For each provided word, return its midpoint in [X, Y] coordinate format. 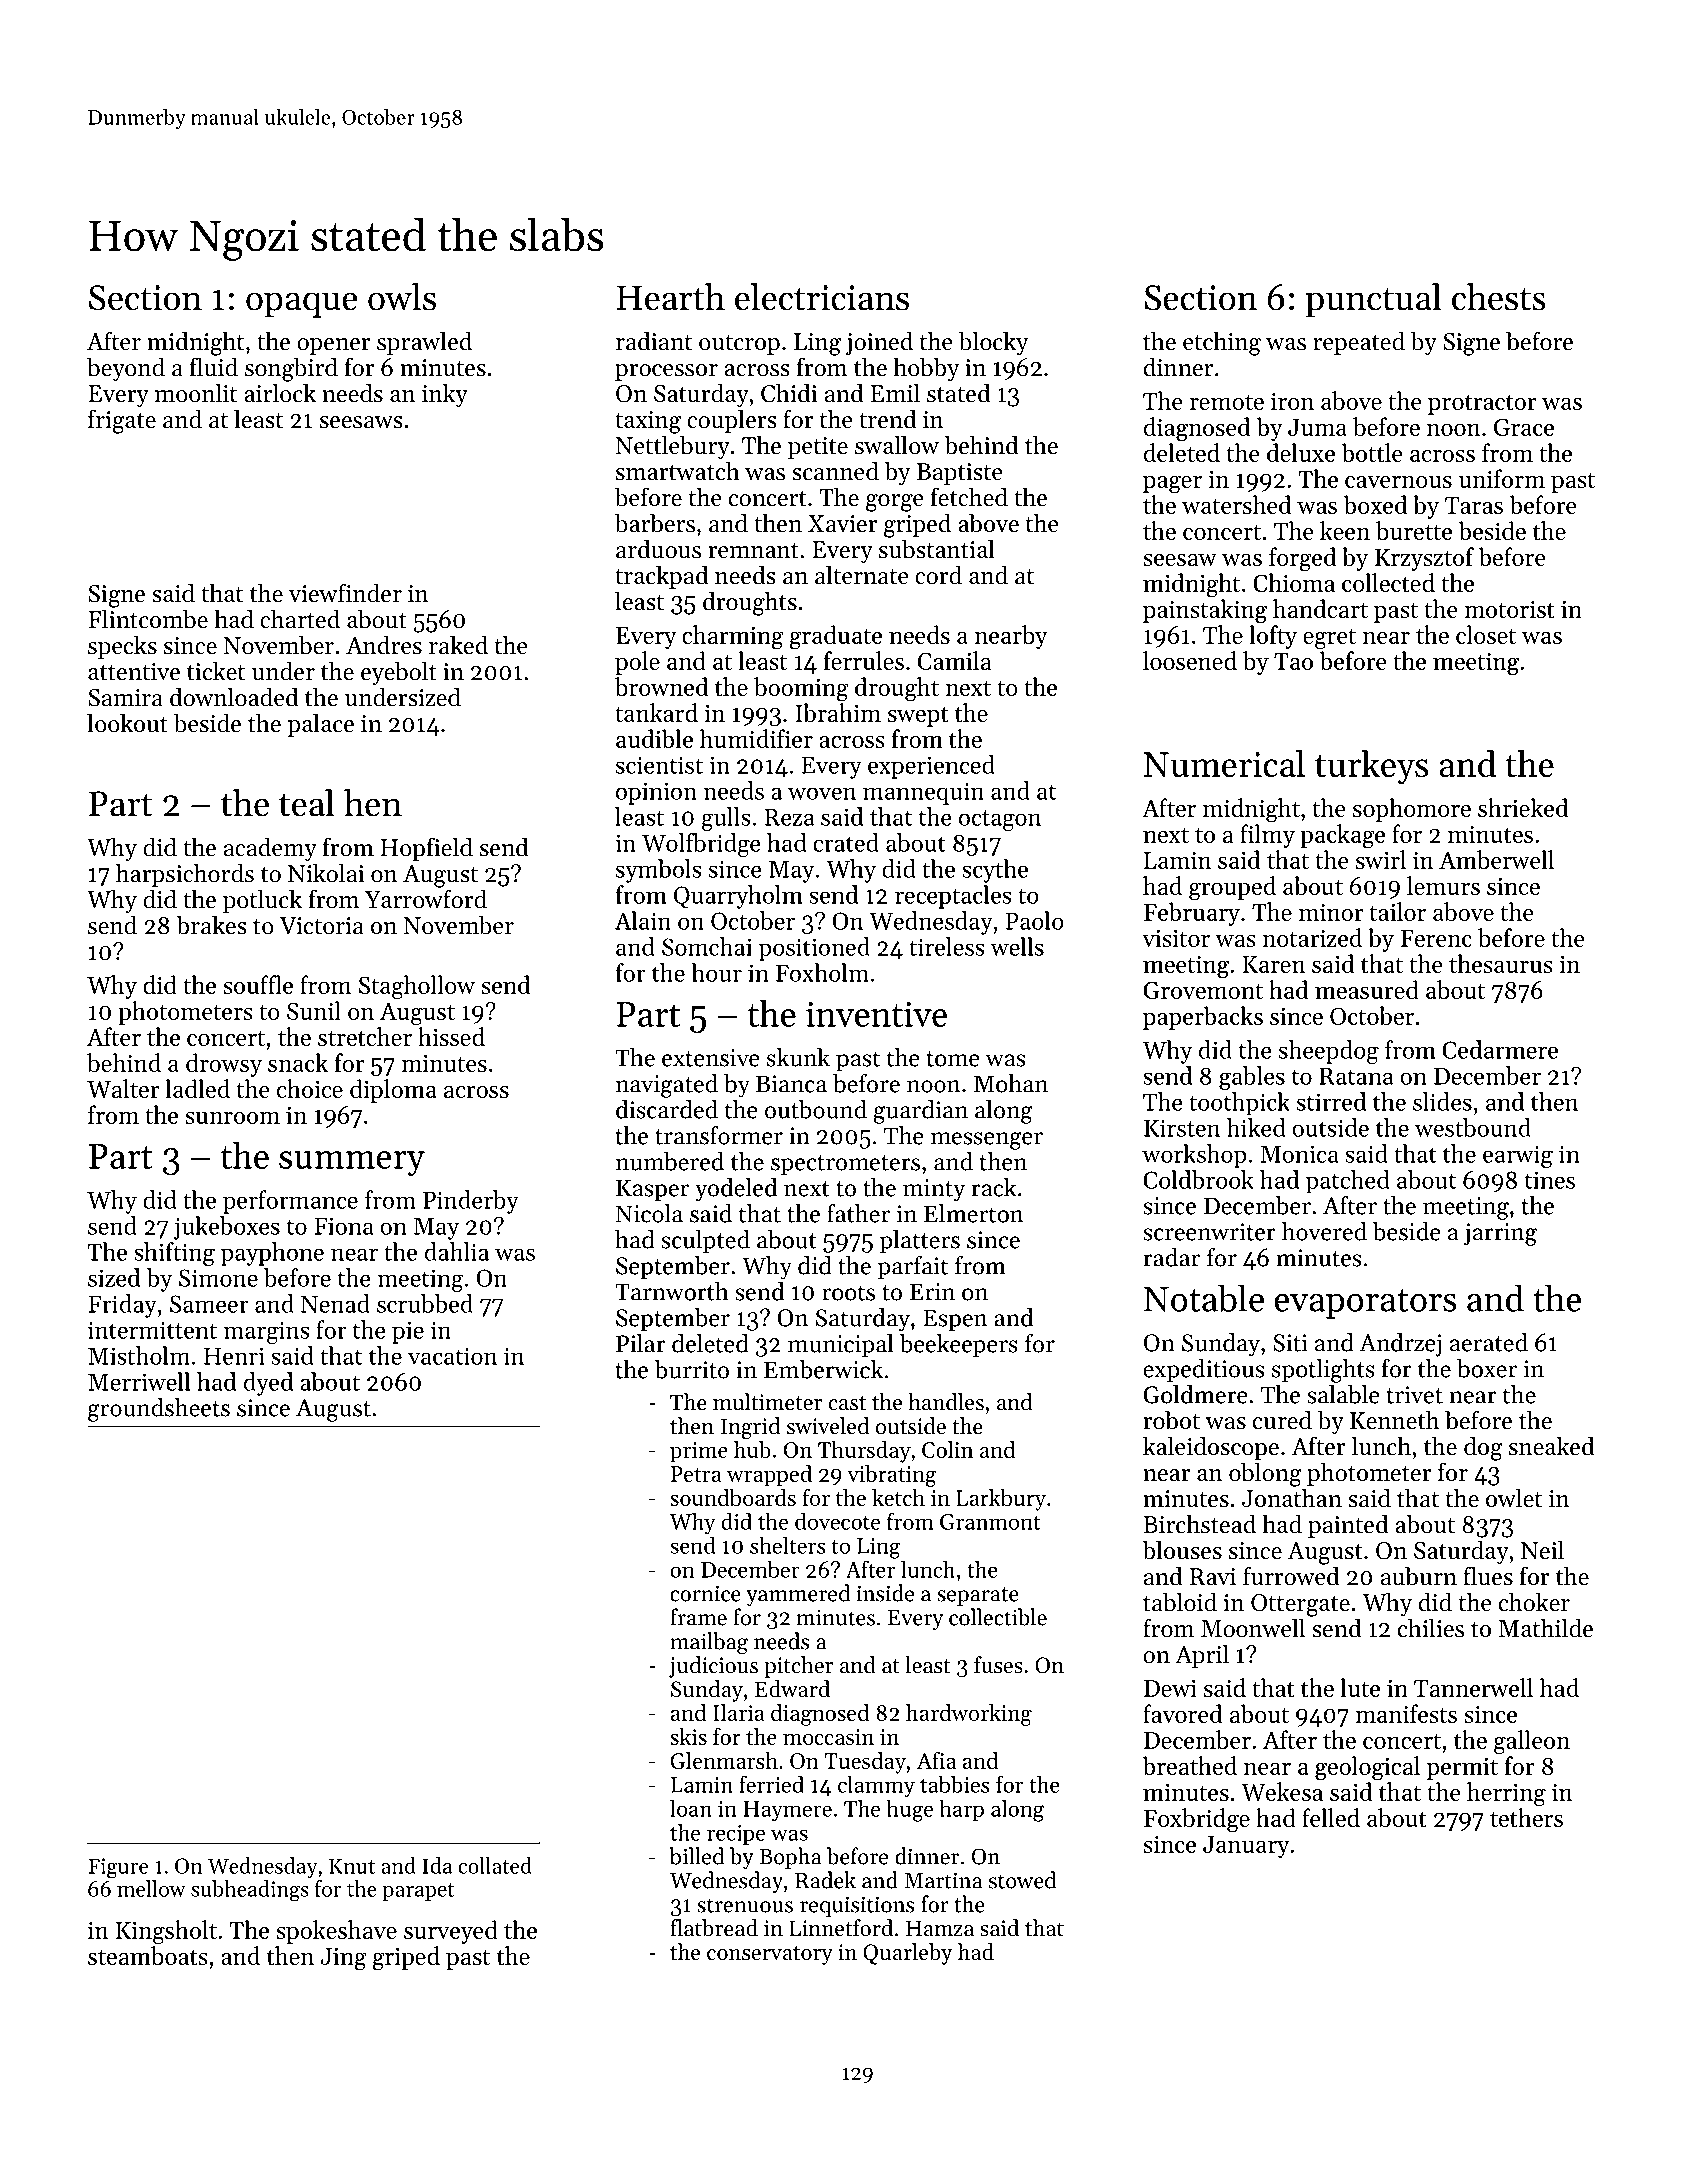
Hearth [670, 297]
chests [1498, 297]
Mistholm [139, 1355]
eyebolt [399, 673]
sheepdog [1329, 1052]
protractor [1482, 404]
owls [402, 297]
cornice [705, 1593]
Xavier [843, 524]
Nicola [649, 1213]
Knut [352, 1866]
